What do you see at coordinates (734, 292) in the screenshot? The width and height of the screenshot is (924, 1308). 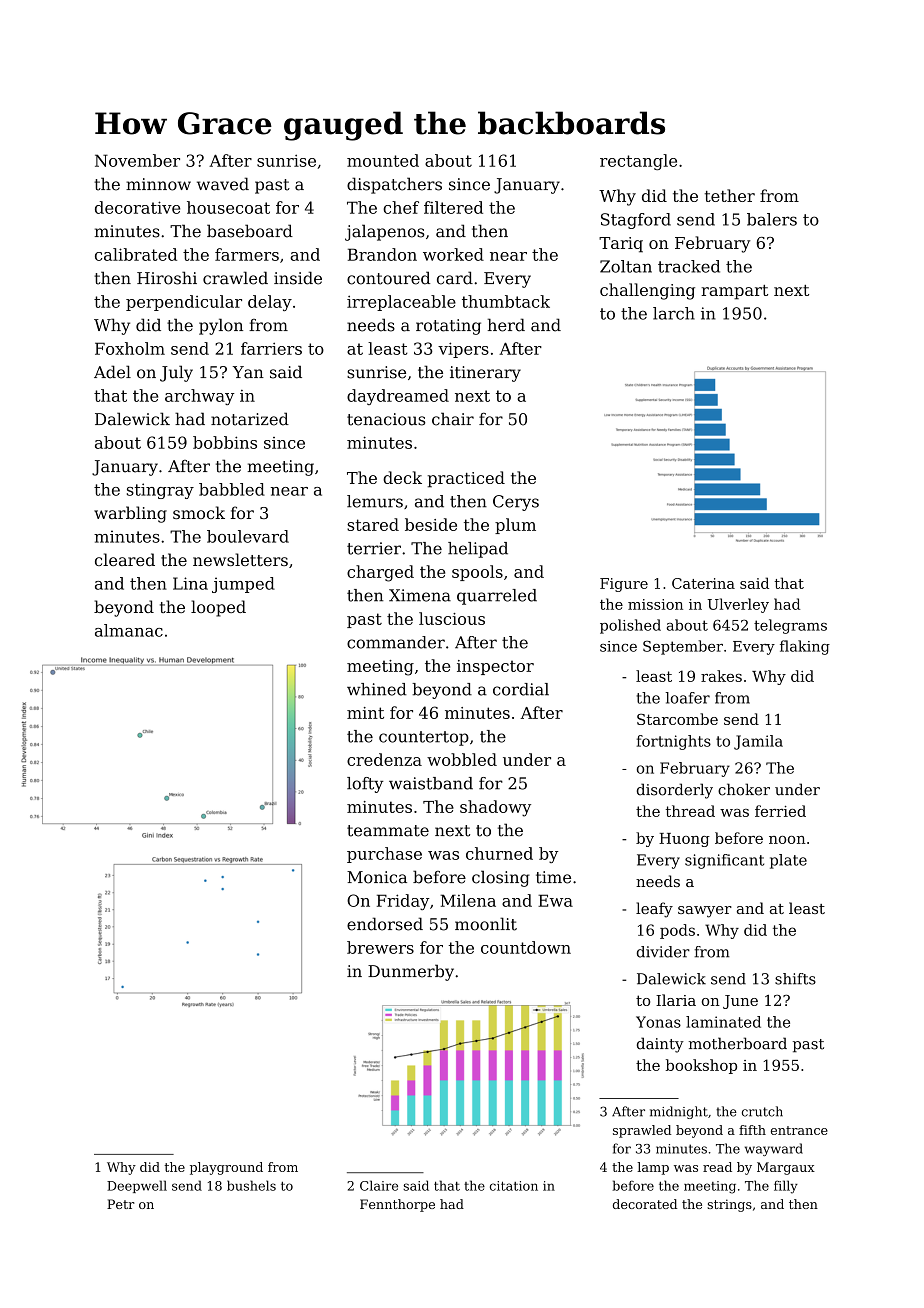 I see `rampart` at bounding box center [734, 292].
